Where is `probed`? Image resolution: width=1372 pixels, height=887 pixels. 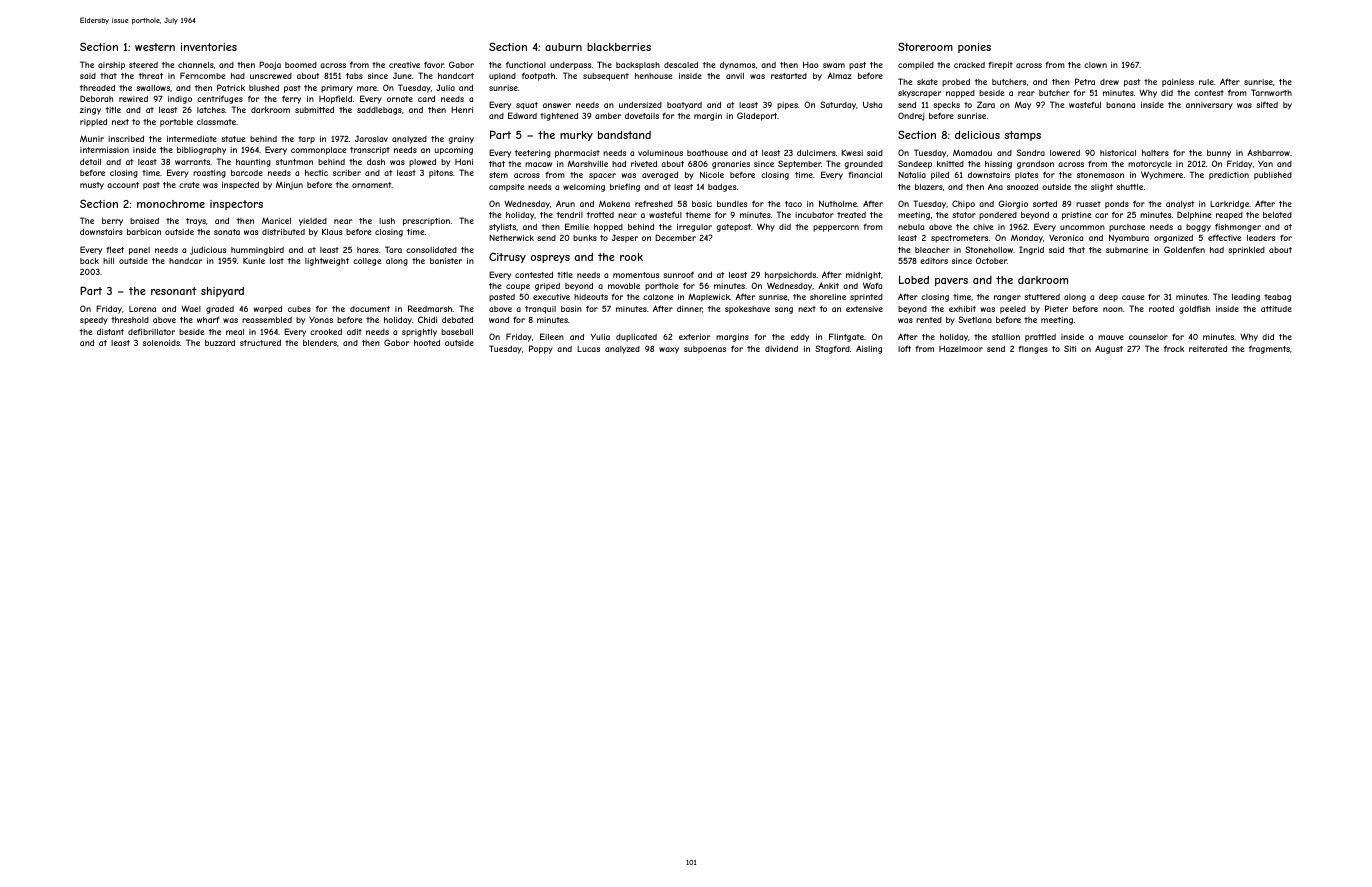
probed is located at coordinates (956, 83).
